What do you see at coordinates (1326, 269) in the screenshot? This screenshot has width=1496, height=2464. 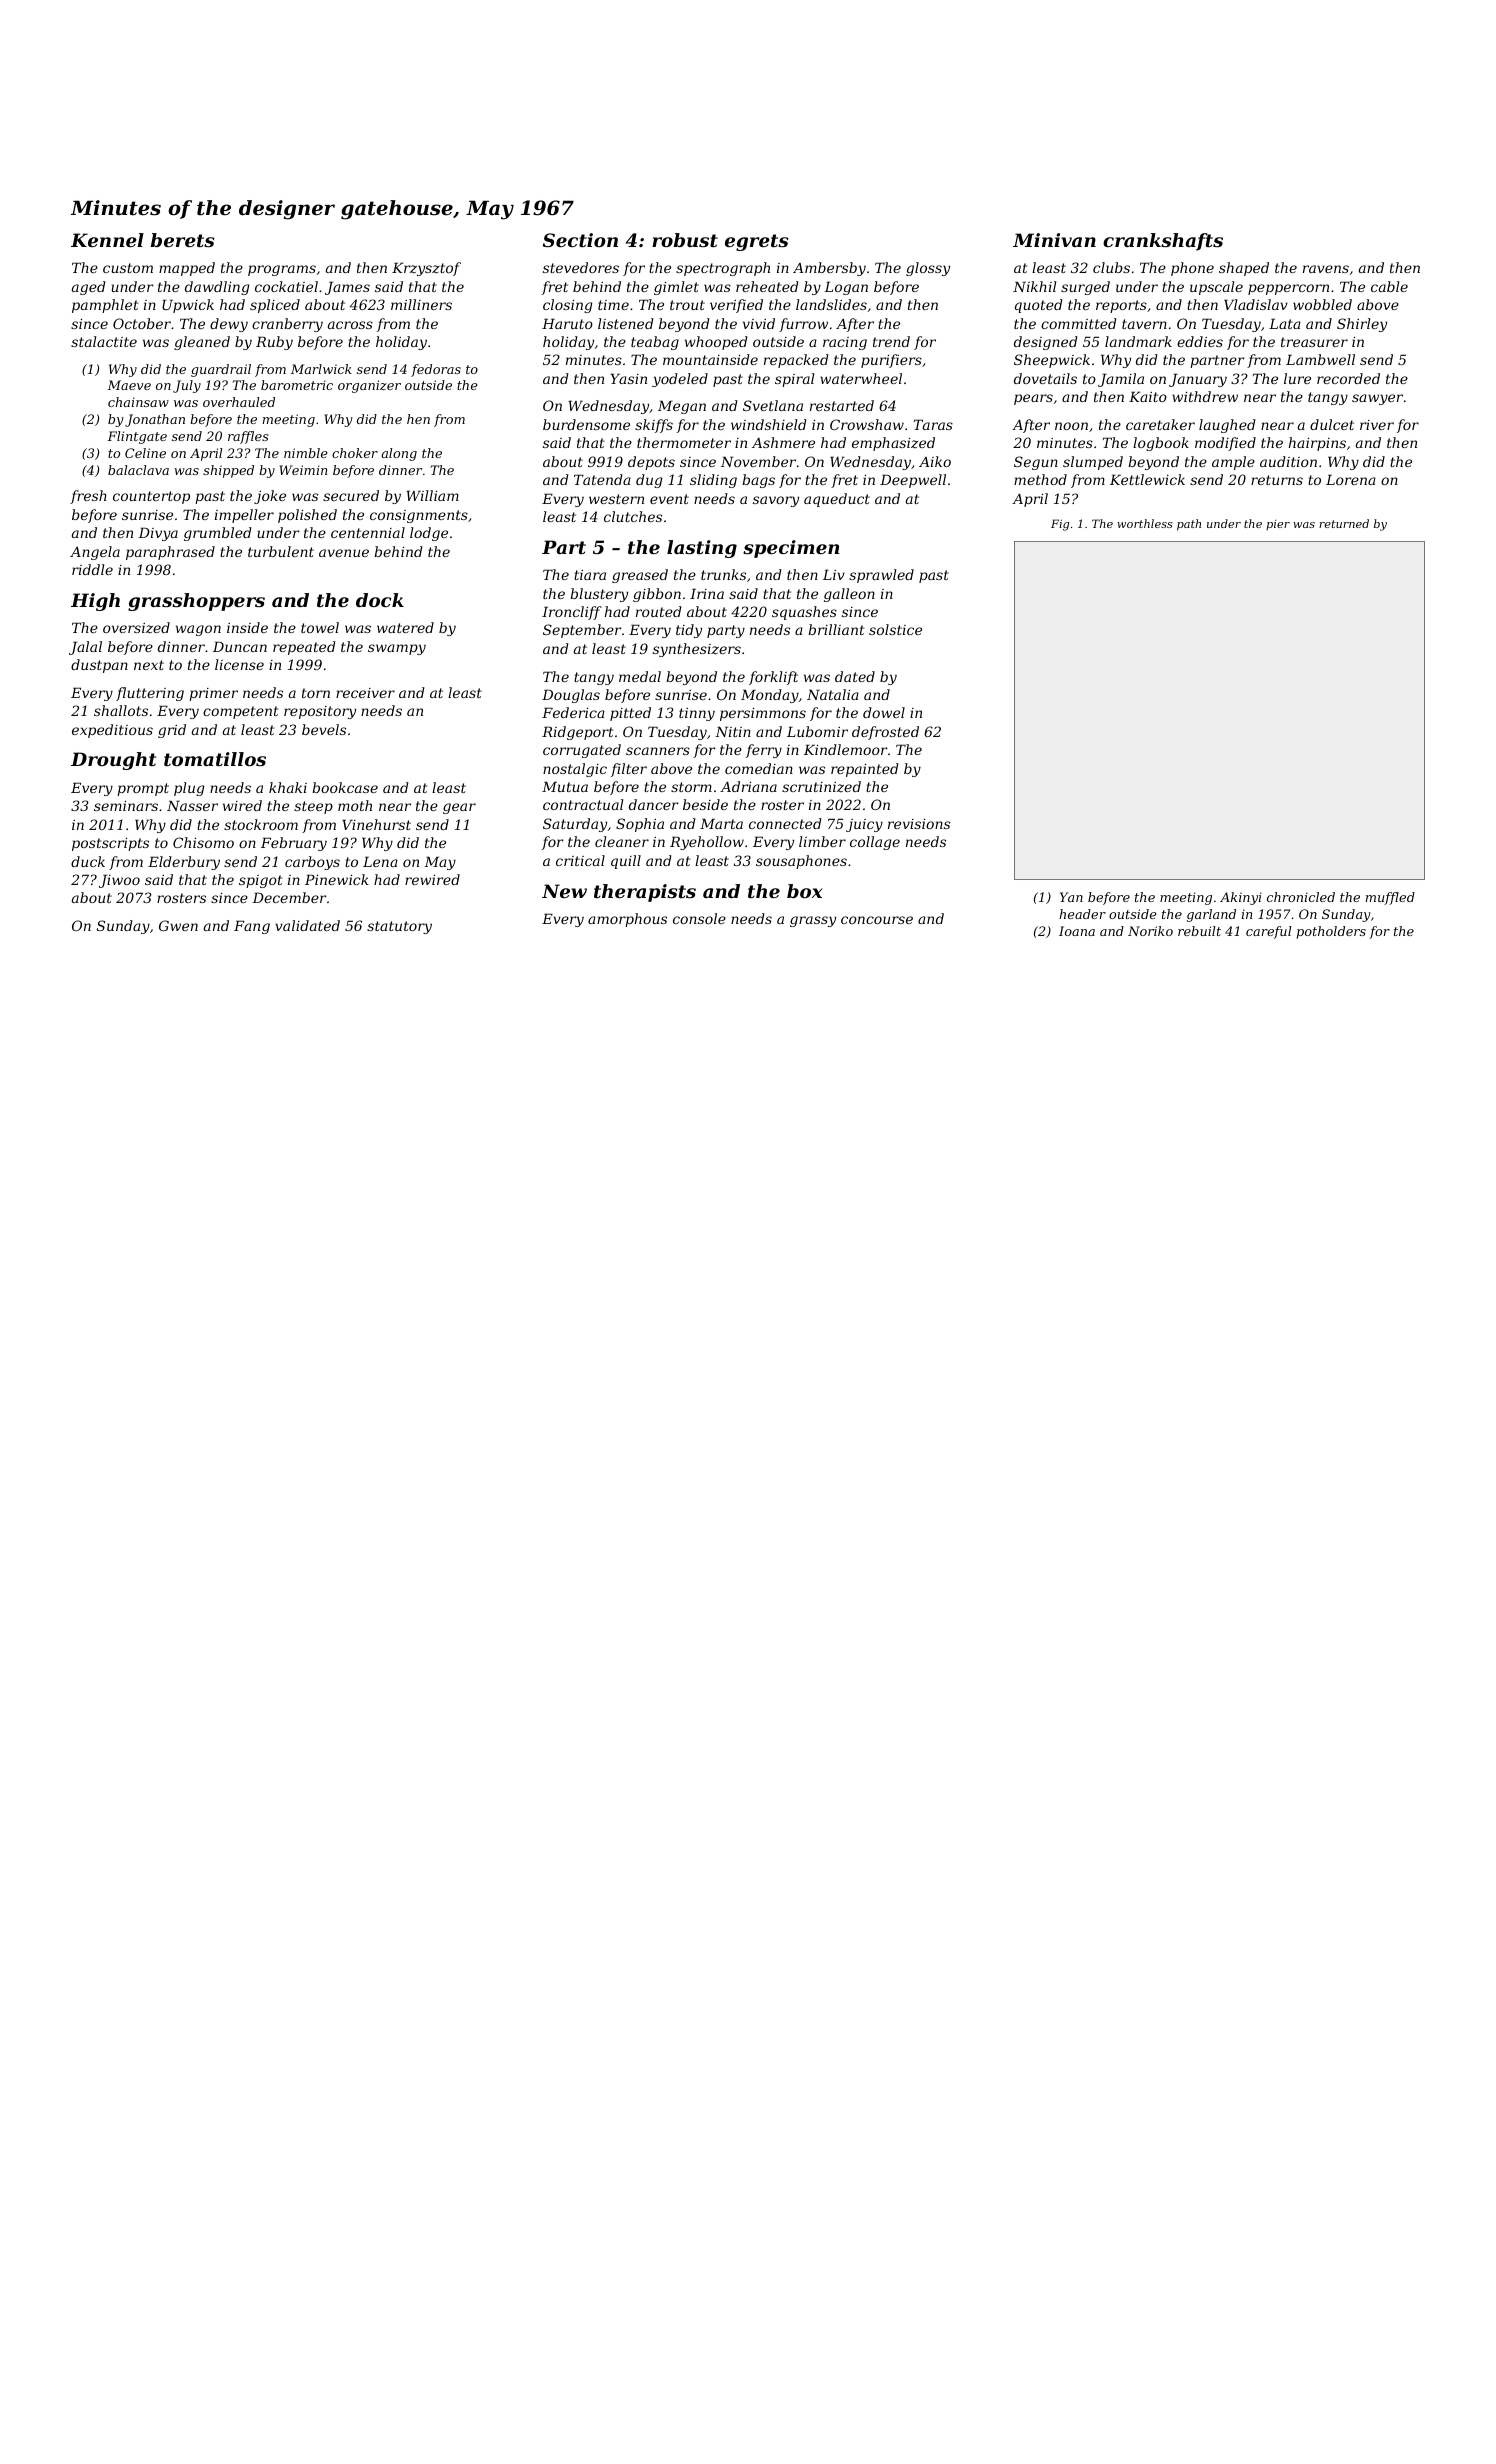 I see `ravens` at bounding box center [1326, 269].
